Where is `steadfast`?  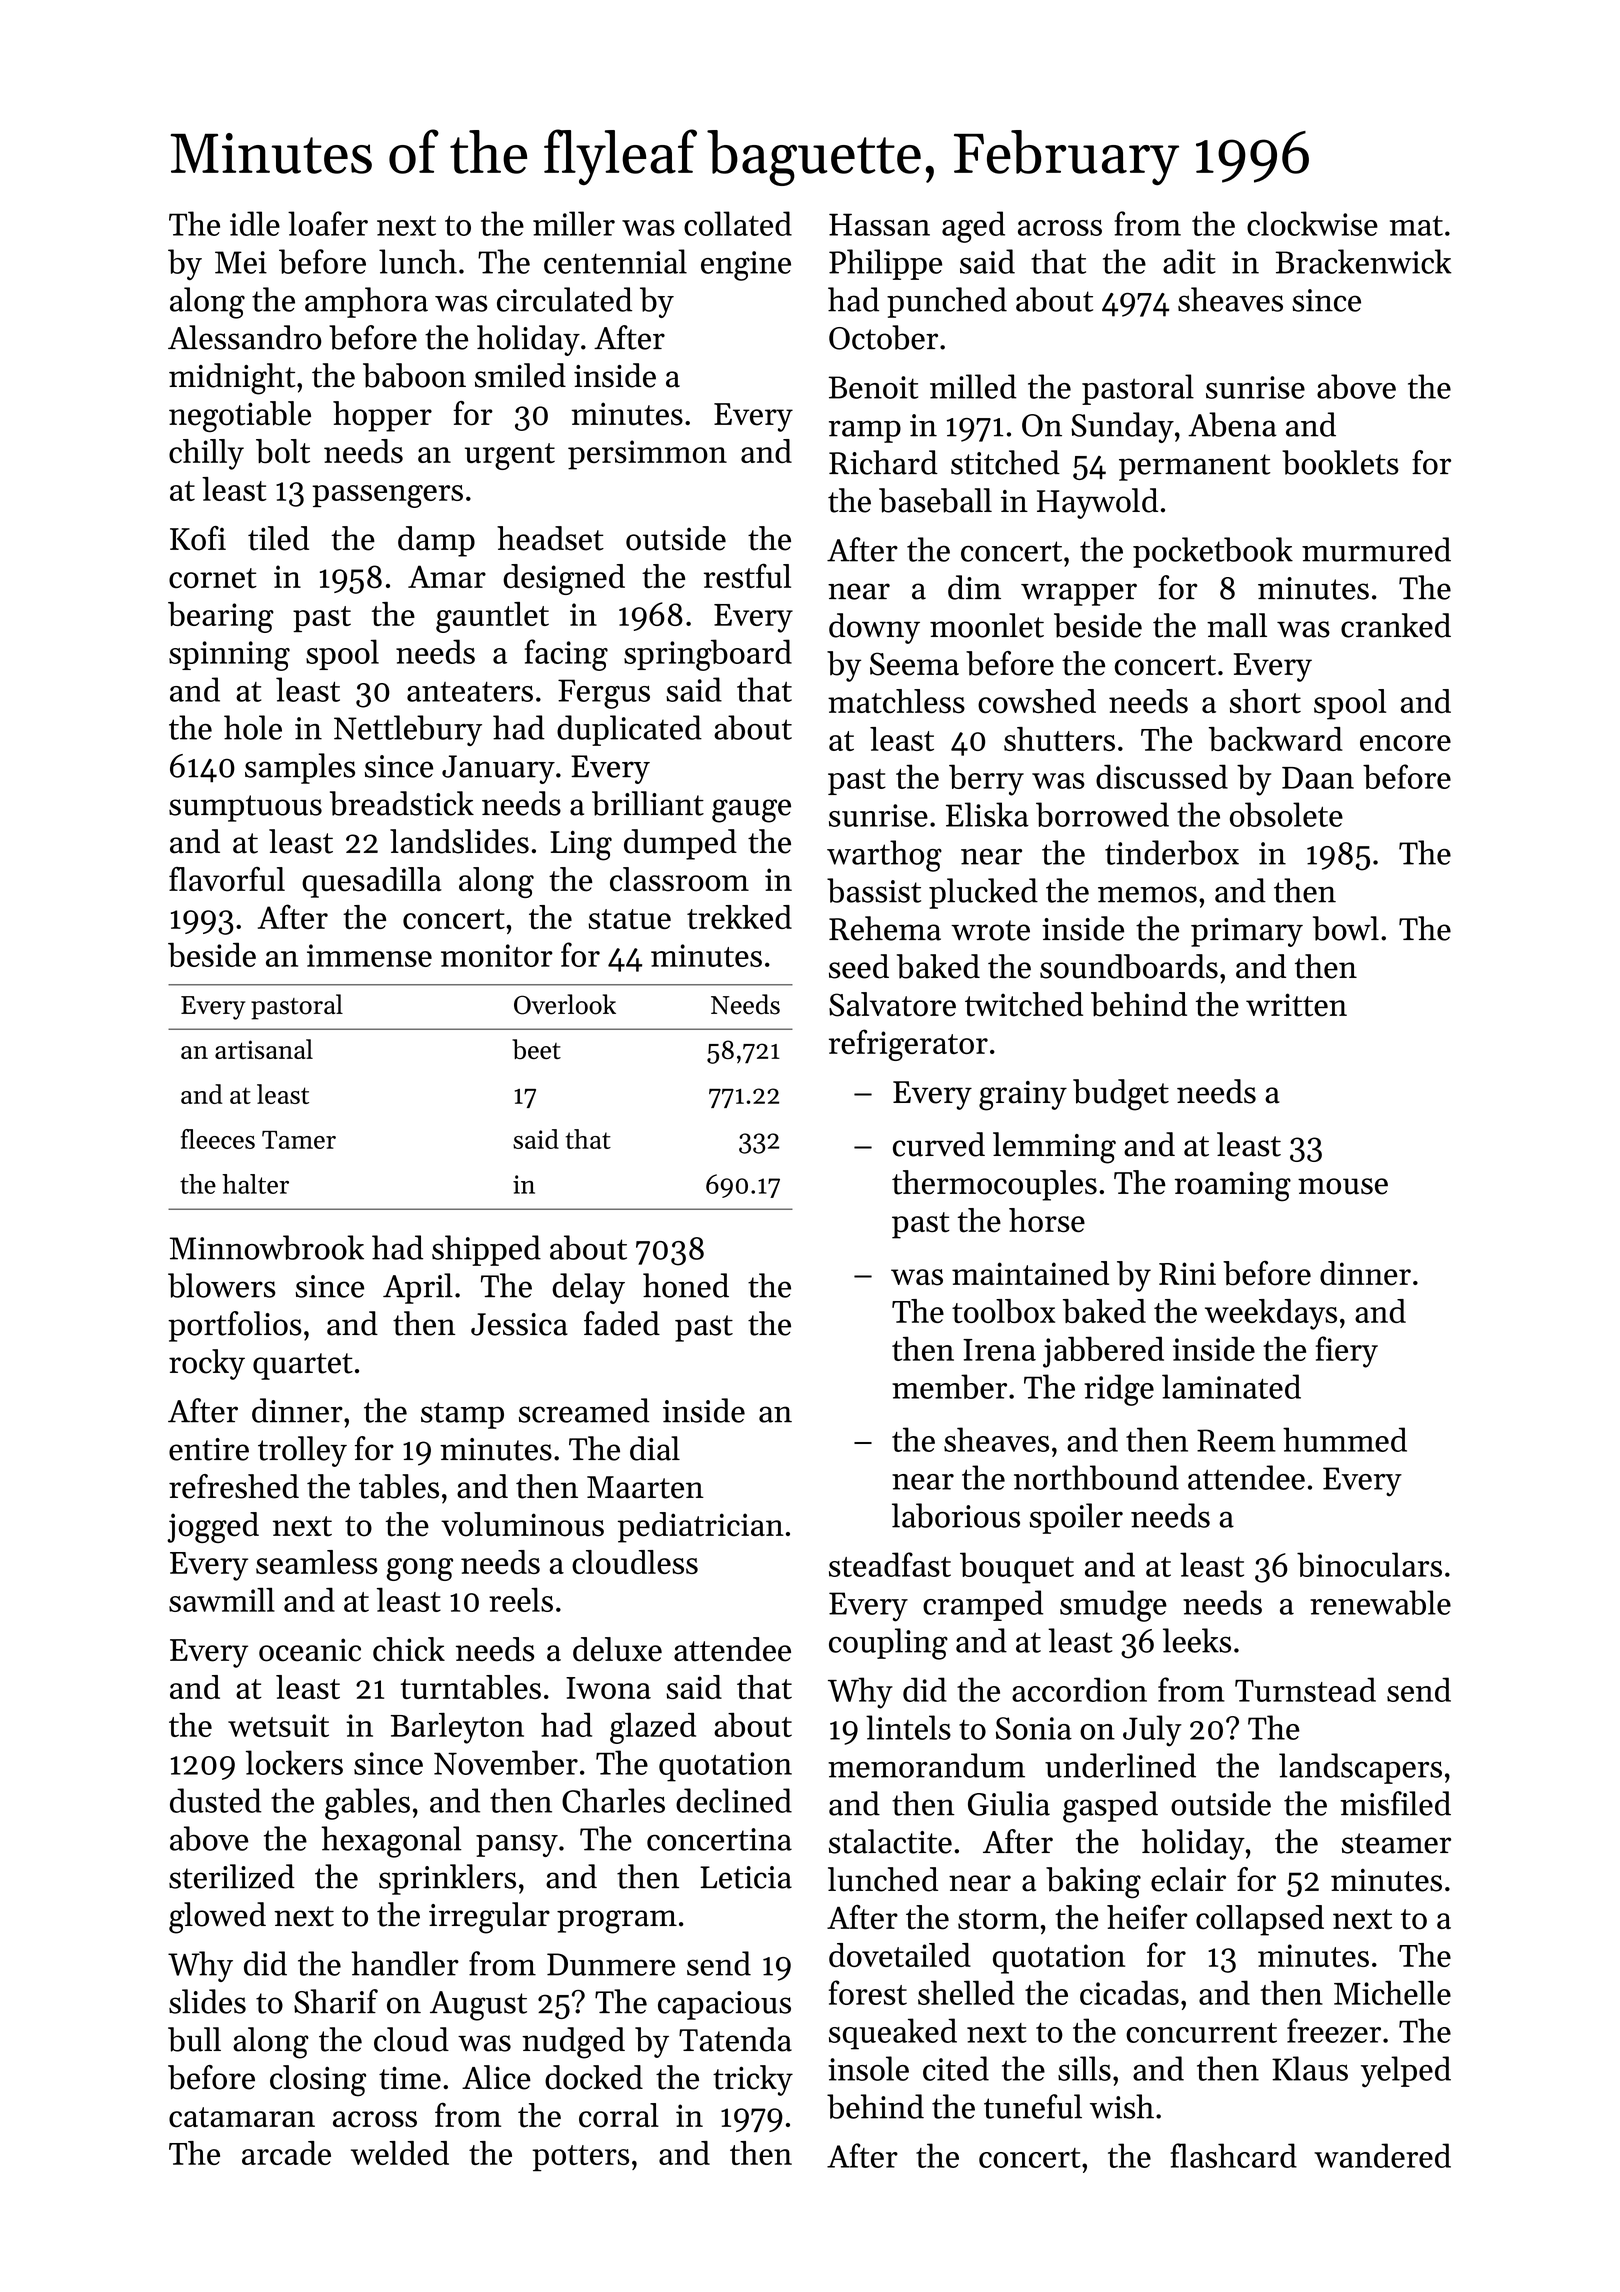 steadfast is located at coordinates (890, 1564).
